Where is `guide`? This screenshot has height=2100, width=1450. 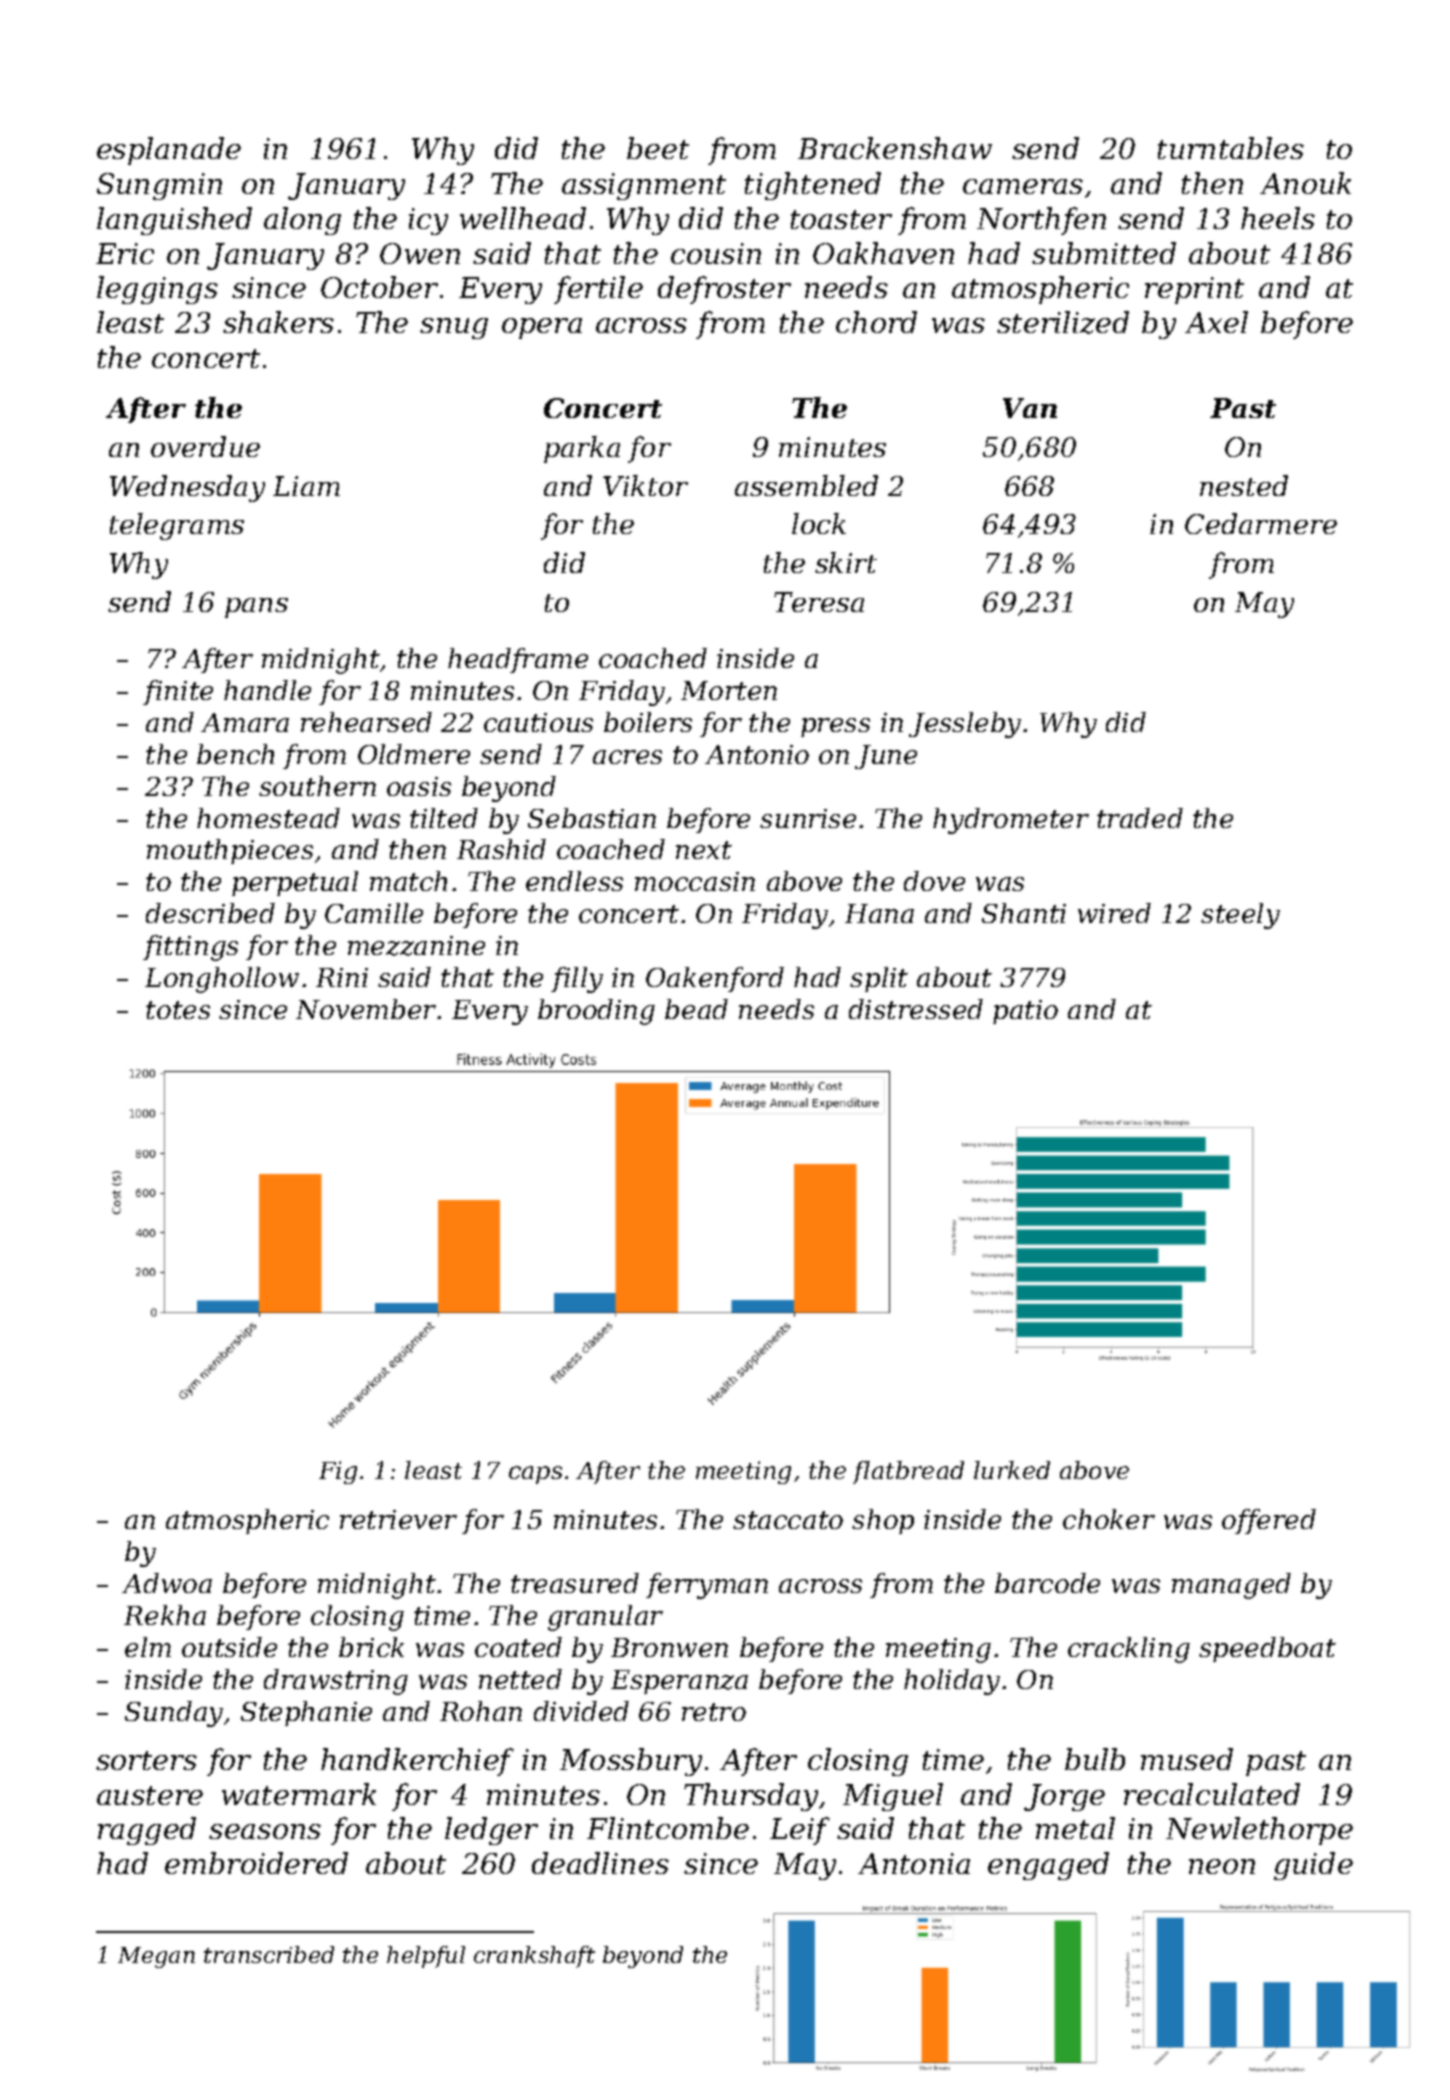 guide is located at coordinates (1313, 1866).
